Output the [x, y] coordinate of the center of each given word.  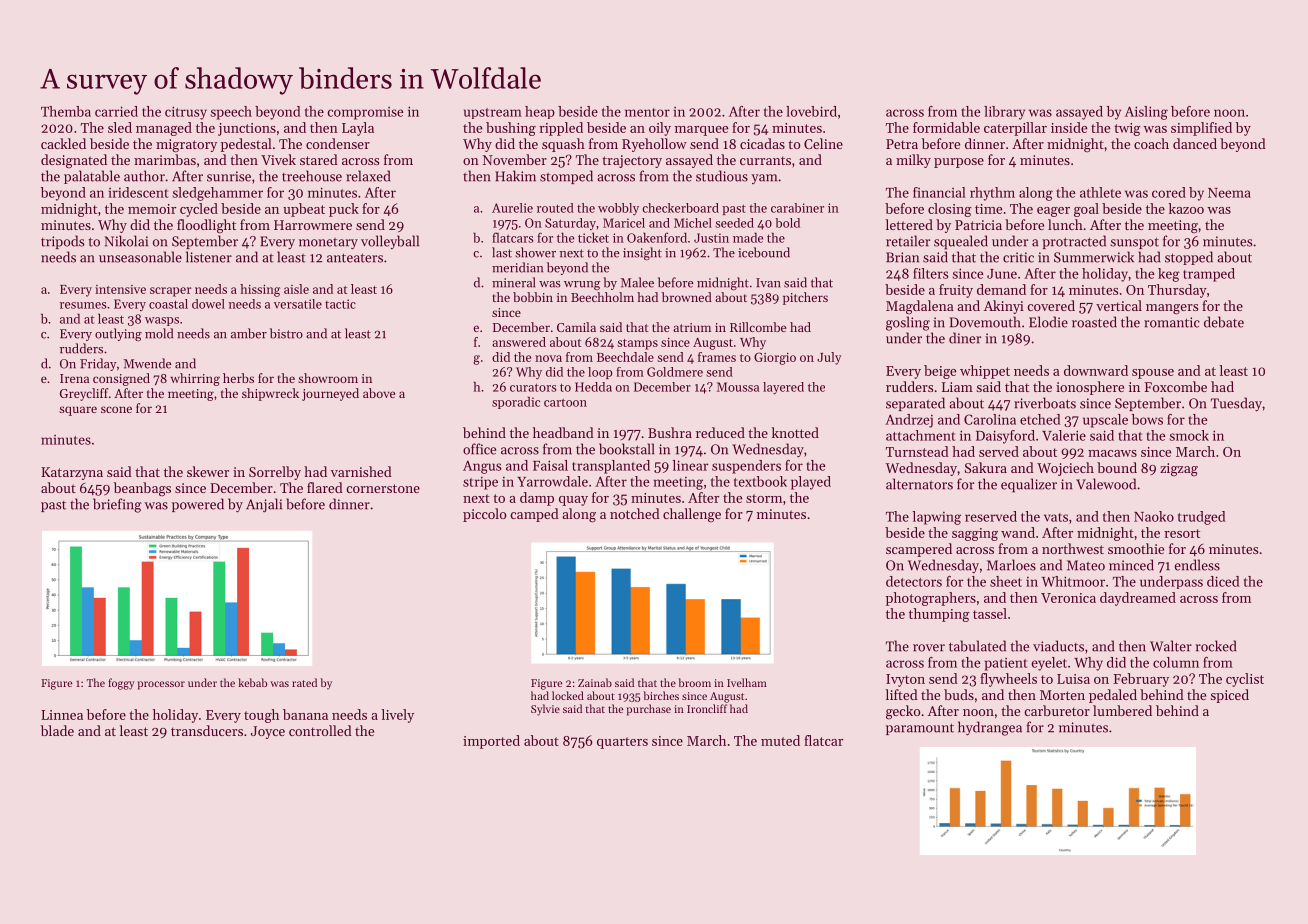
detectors [914, 581]
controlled [320, 730]
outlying [118, 334]
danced [1195, 143]
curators [533, 387]
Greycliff [84, 394]
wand [1018, 532]
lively [397, 716]
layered [783, 388]
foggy [121, 684]
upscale [1105, 421]
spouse [1153, 374]
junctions [247, 129]
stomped [566, 177]
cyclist [1245, 680]
